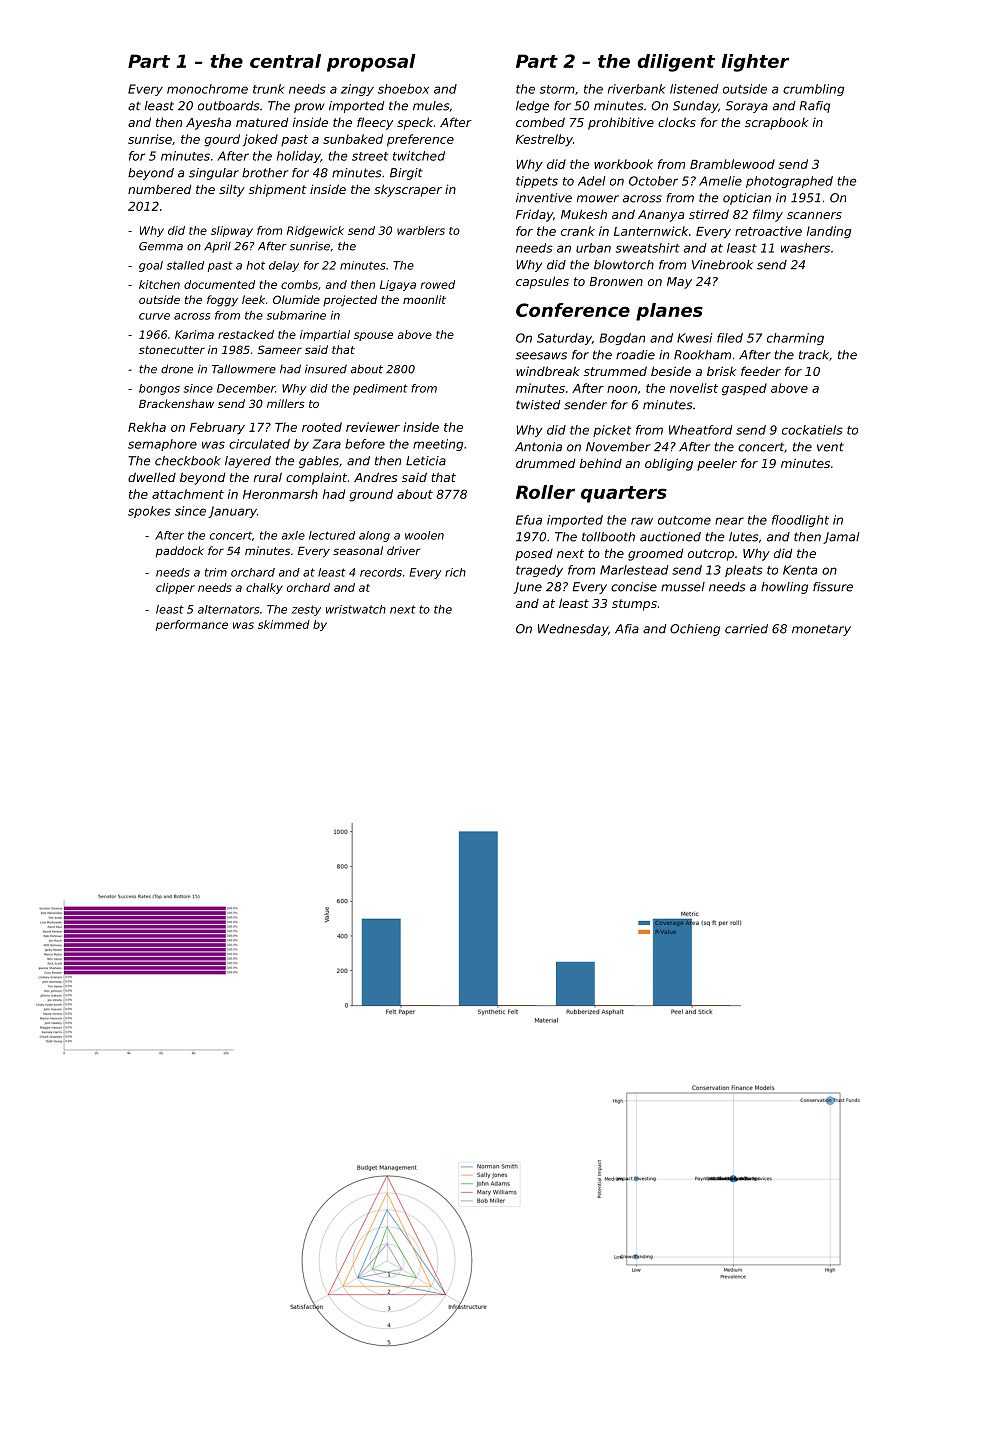  Describe the element at coordinates (192, 625) in the page. I see `performance` at that location.
